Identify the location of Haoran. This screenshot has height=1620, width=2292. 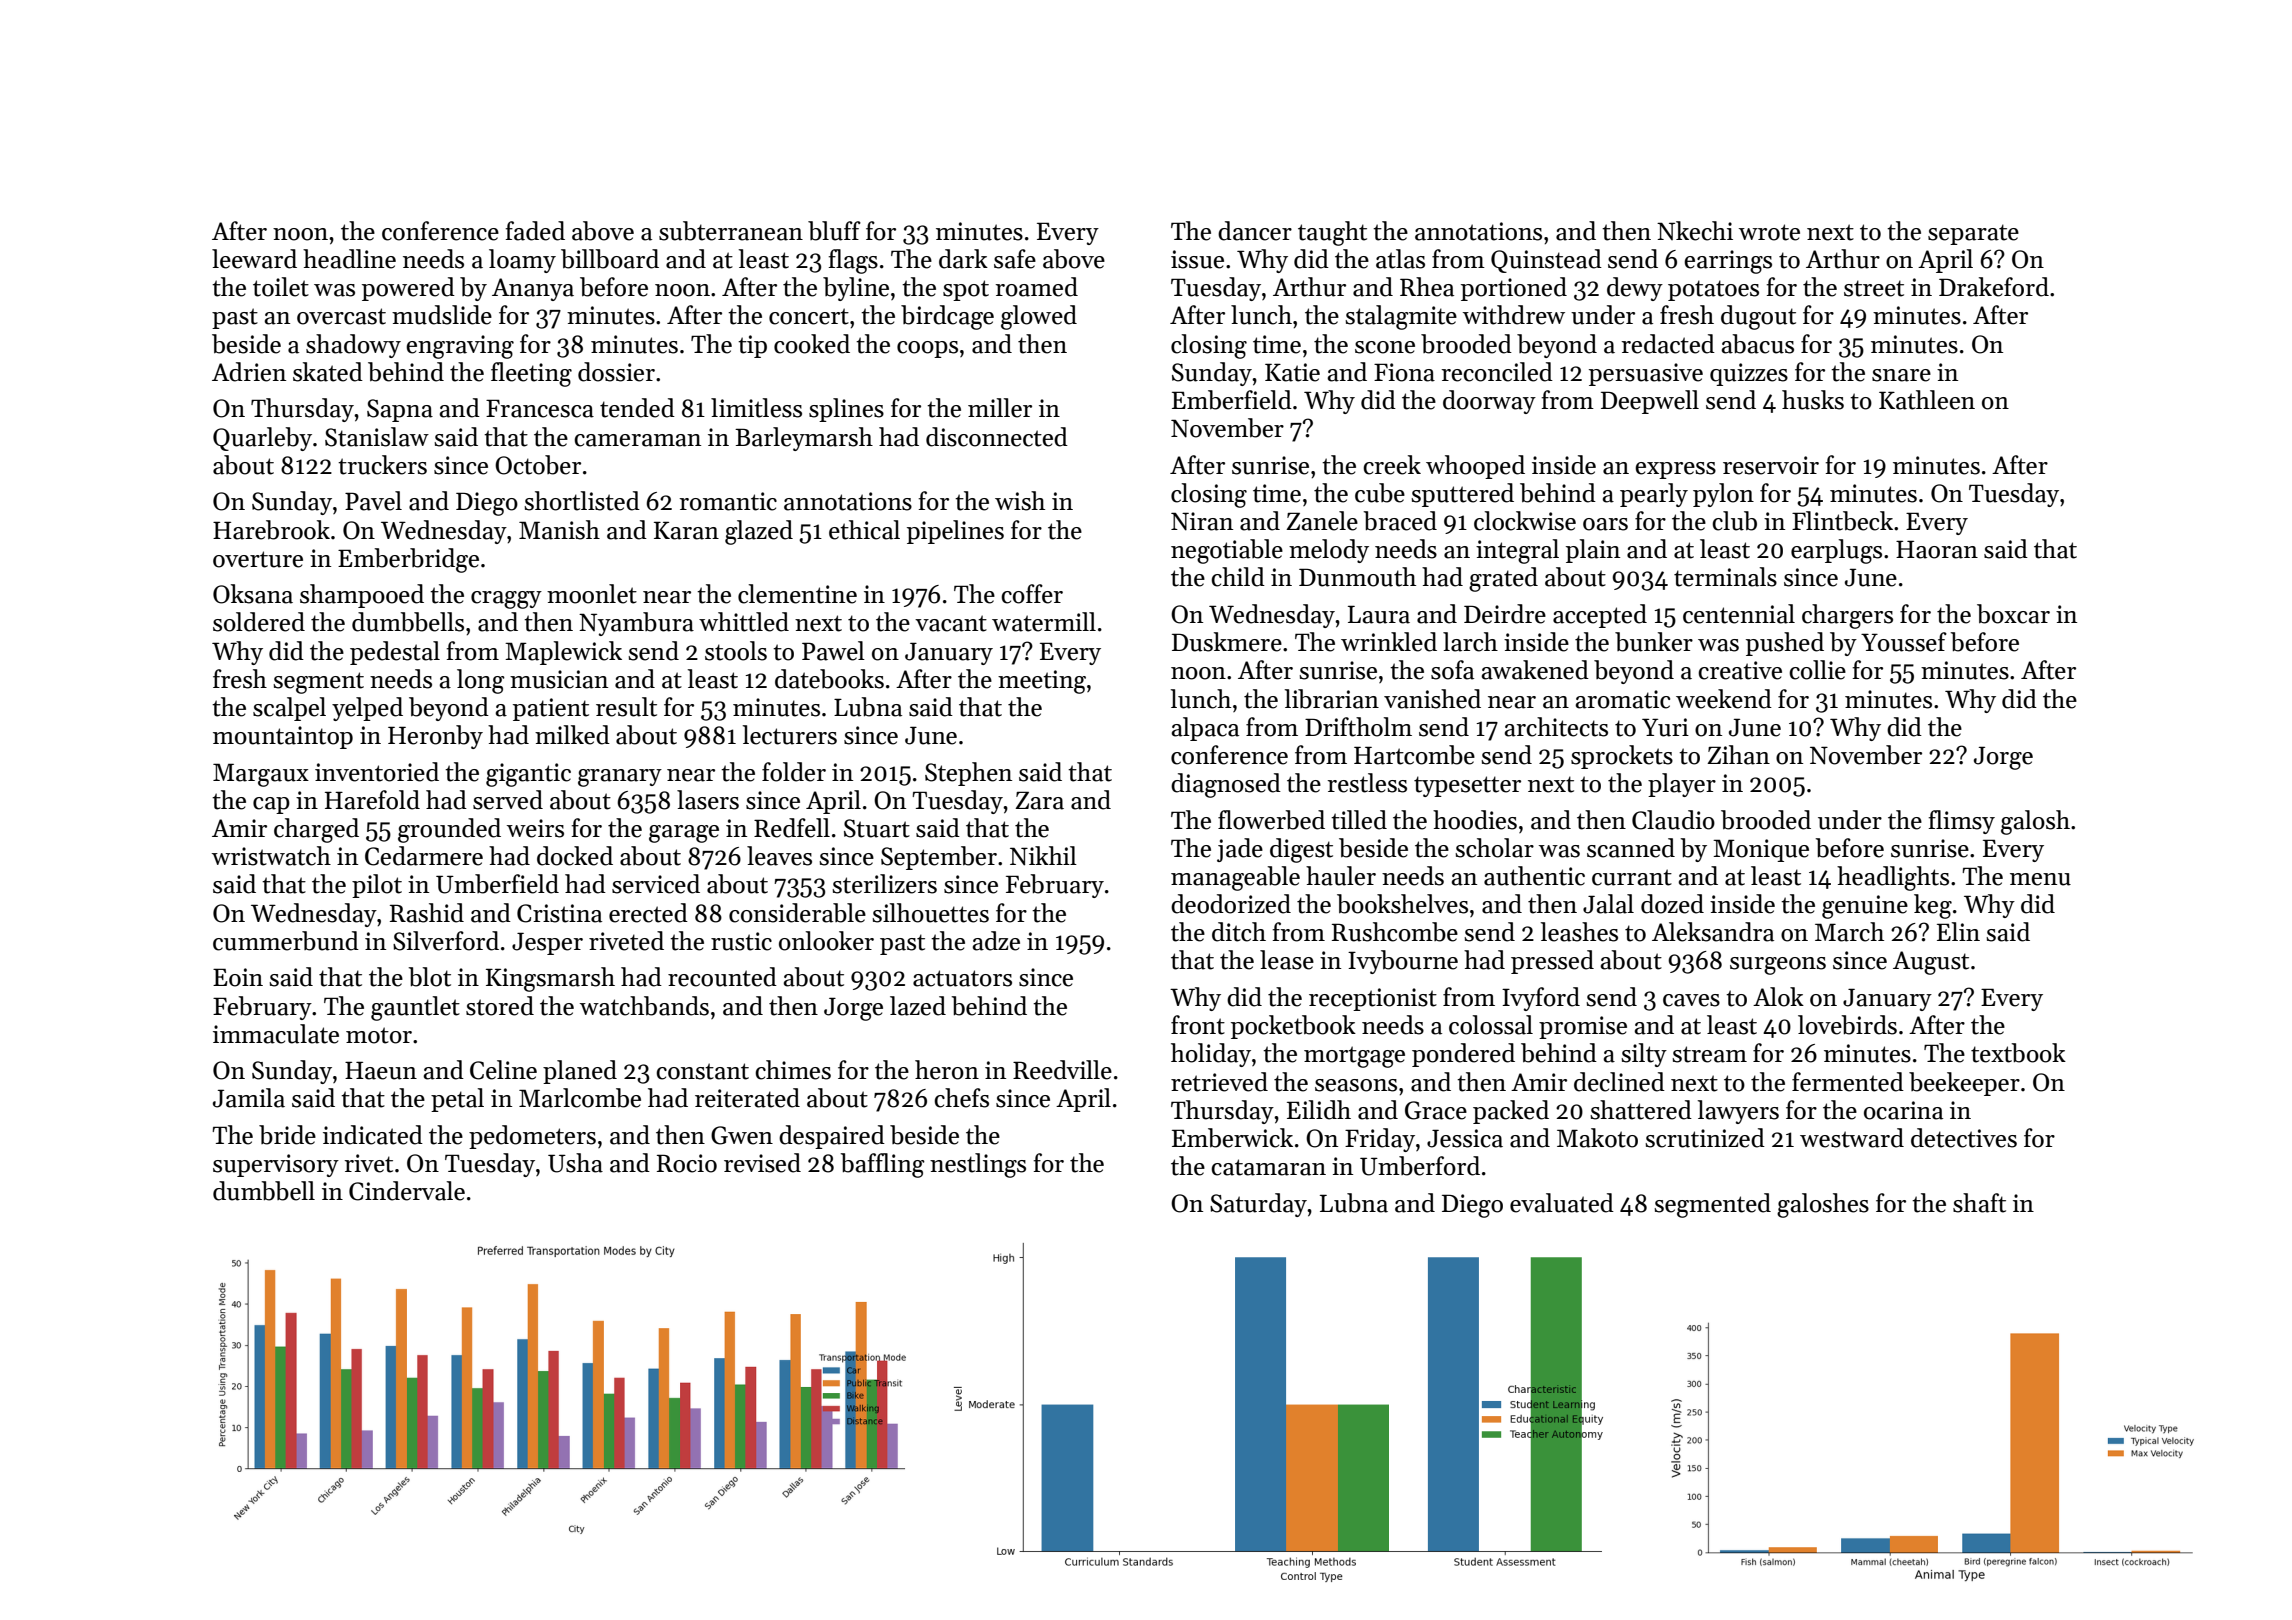
(1937, 549).
